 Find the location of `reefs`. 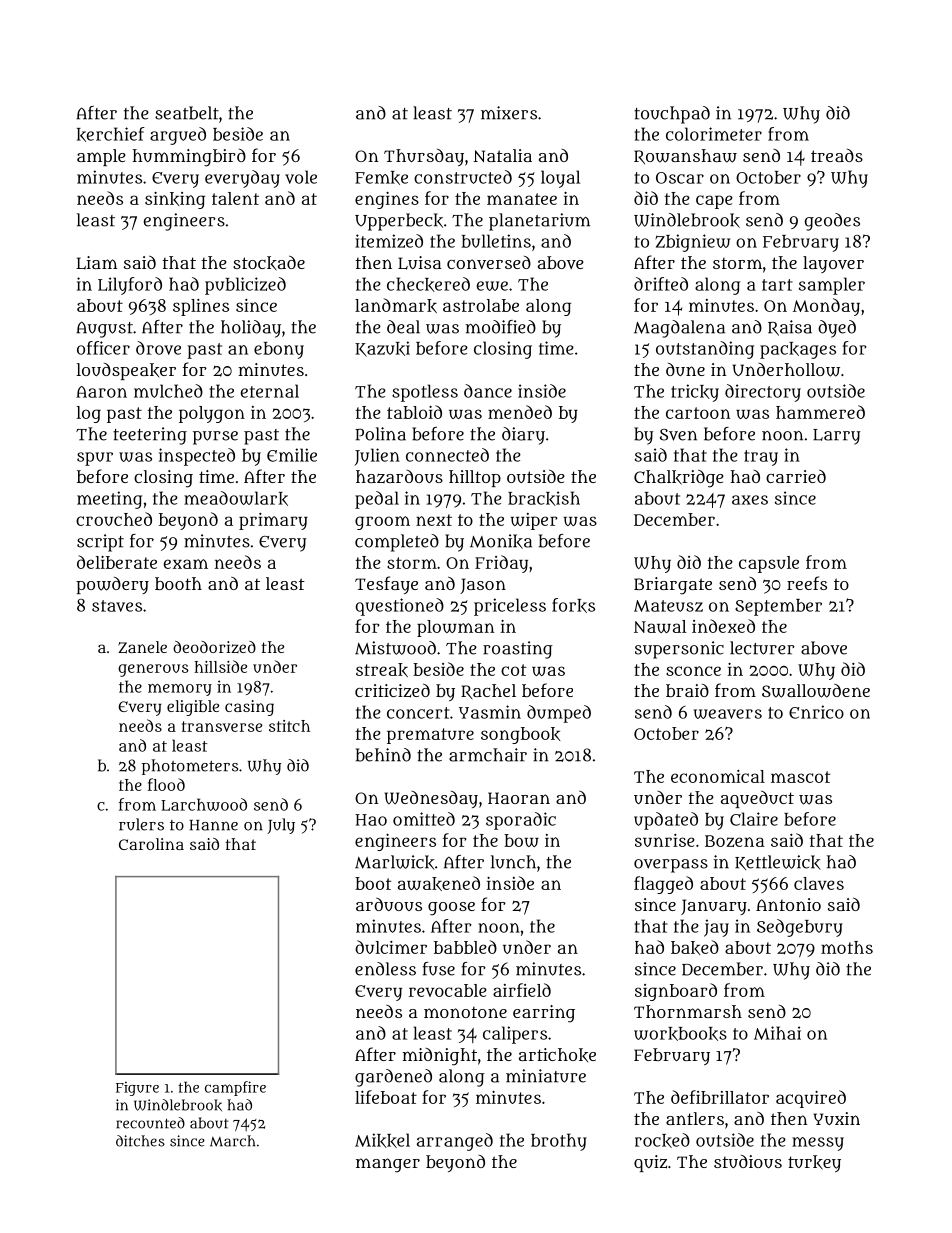

reefs is located at coordinates (807, 583).
